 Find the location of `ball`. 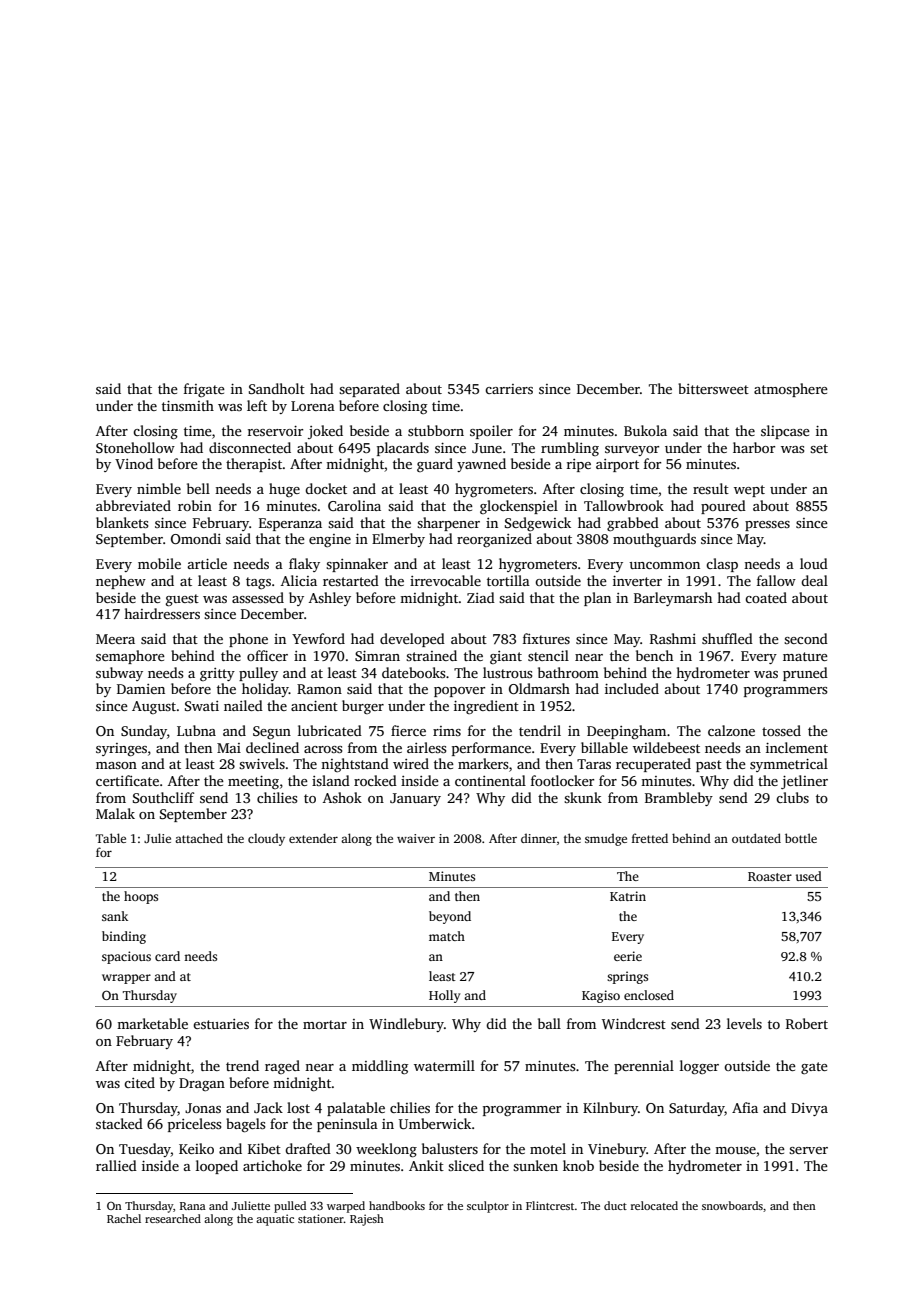

ball is located at coordinates (549, 1023).
